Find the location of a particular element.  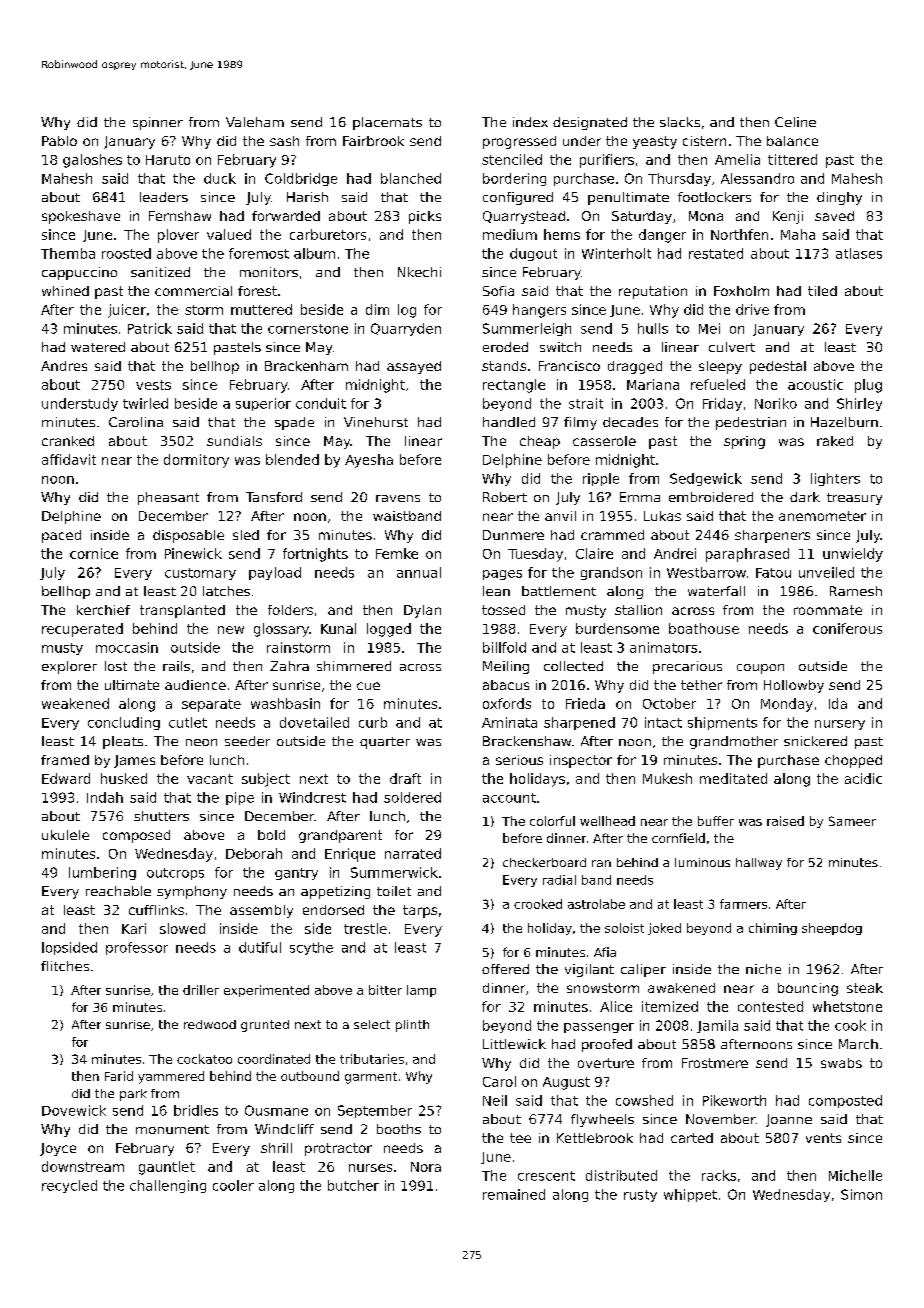

challenging is located at coordinates (168, 1186).
